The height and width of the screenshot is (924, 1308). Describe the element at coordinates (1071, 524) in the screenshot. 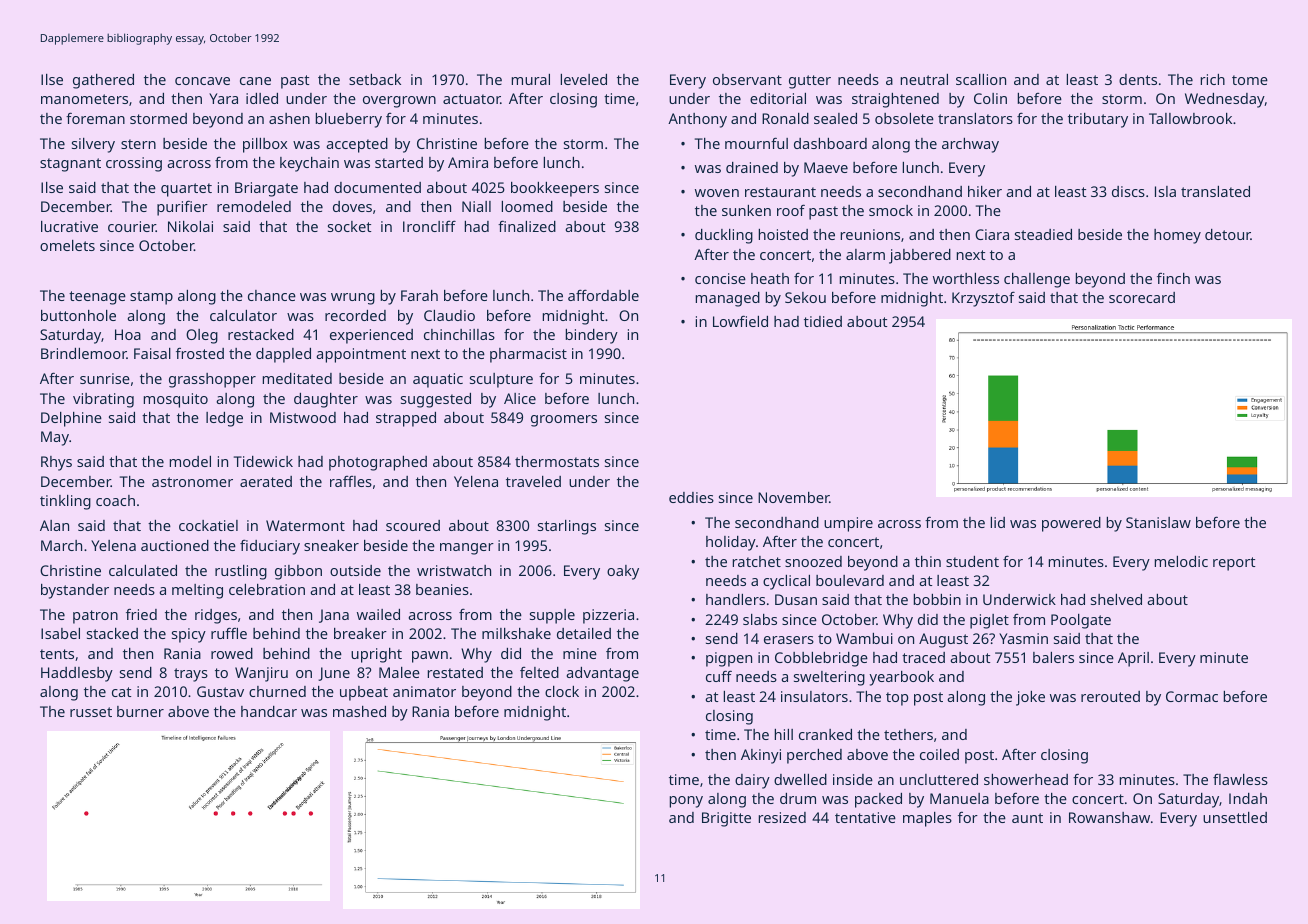

I see `powered` at that location.
